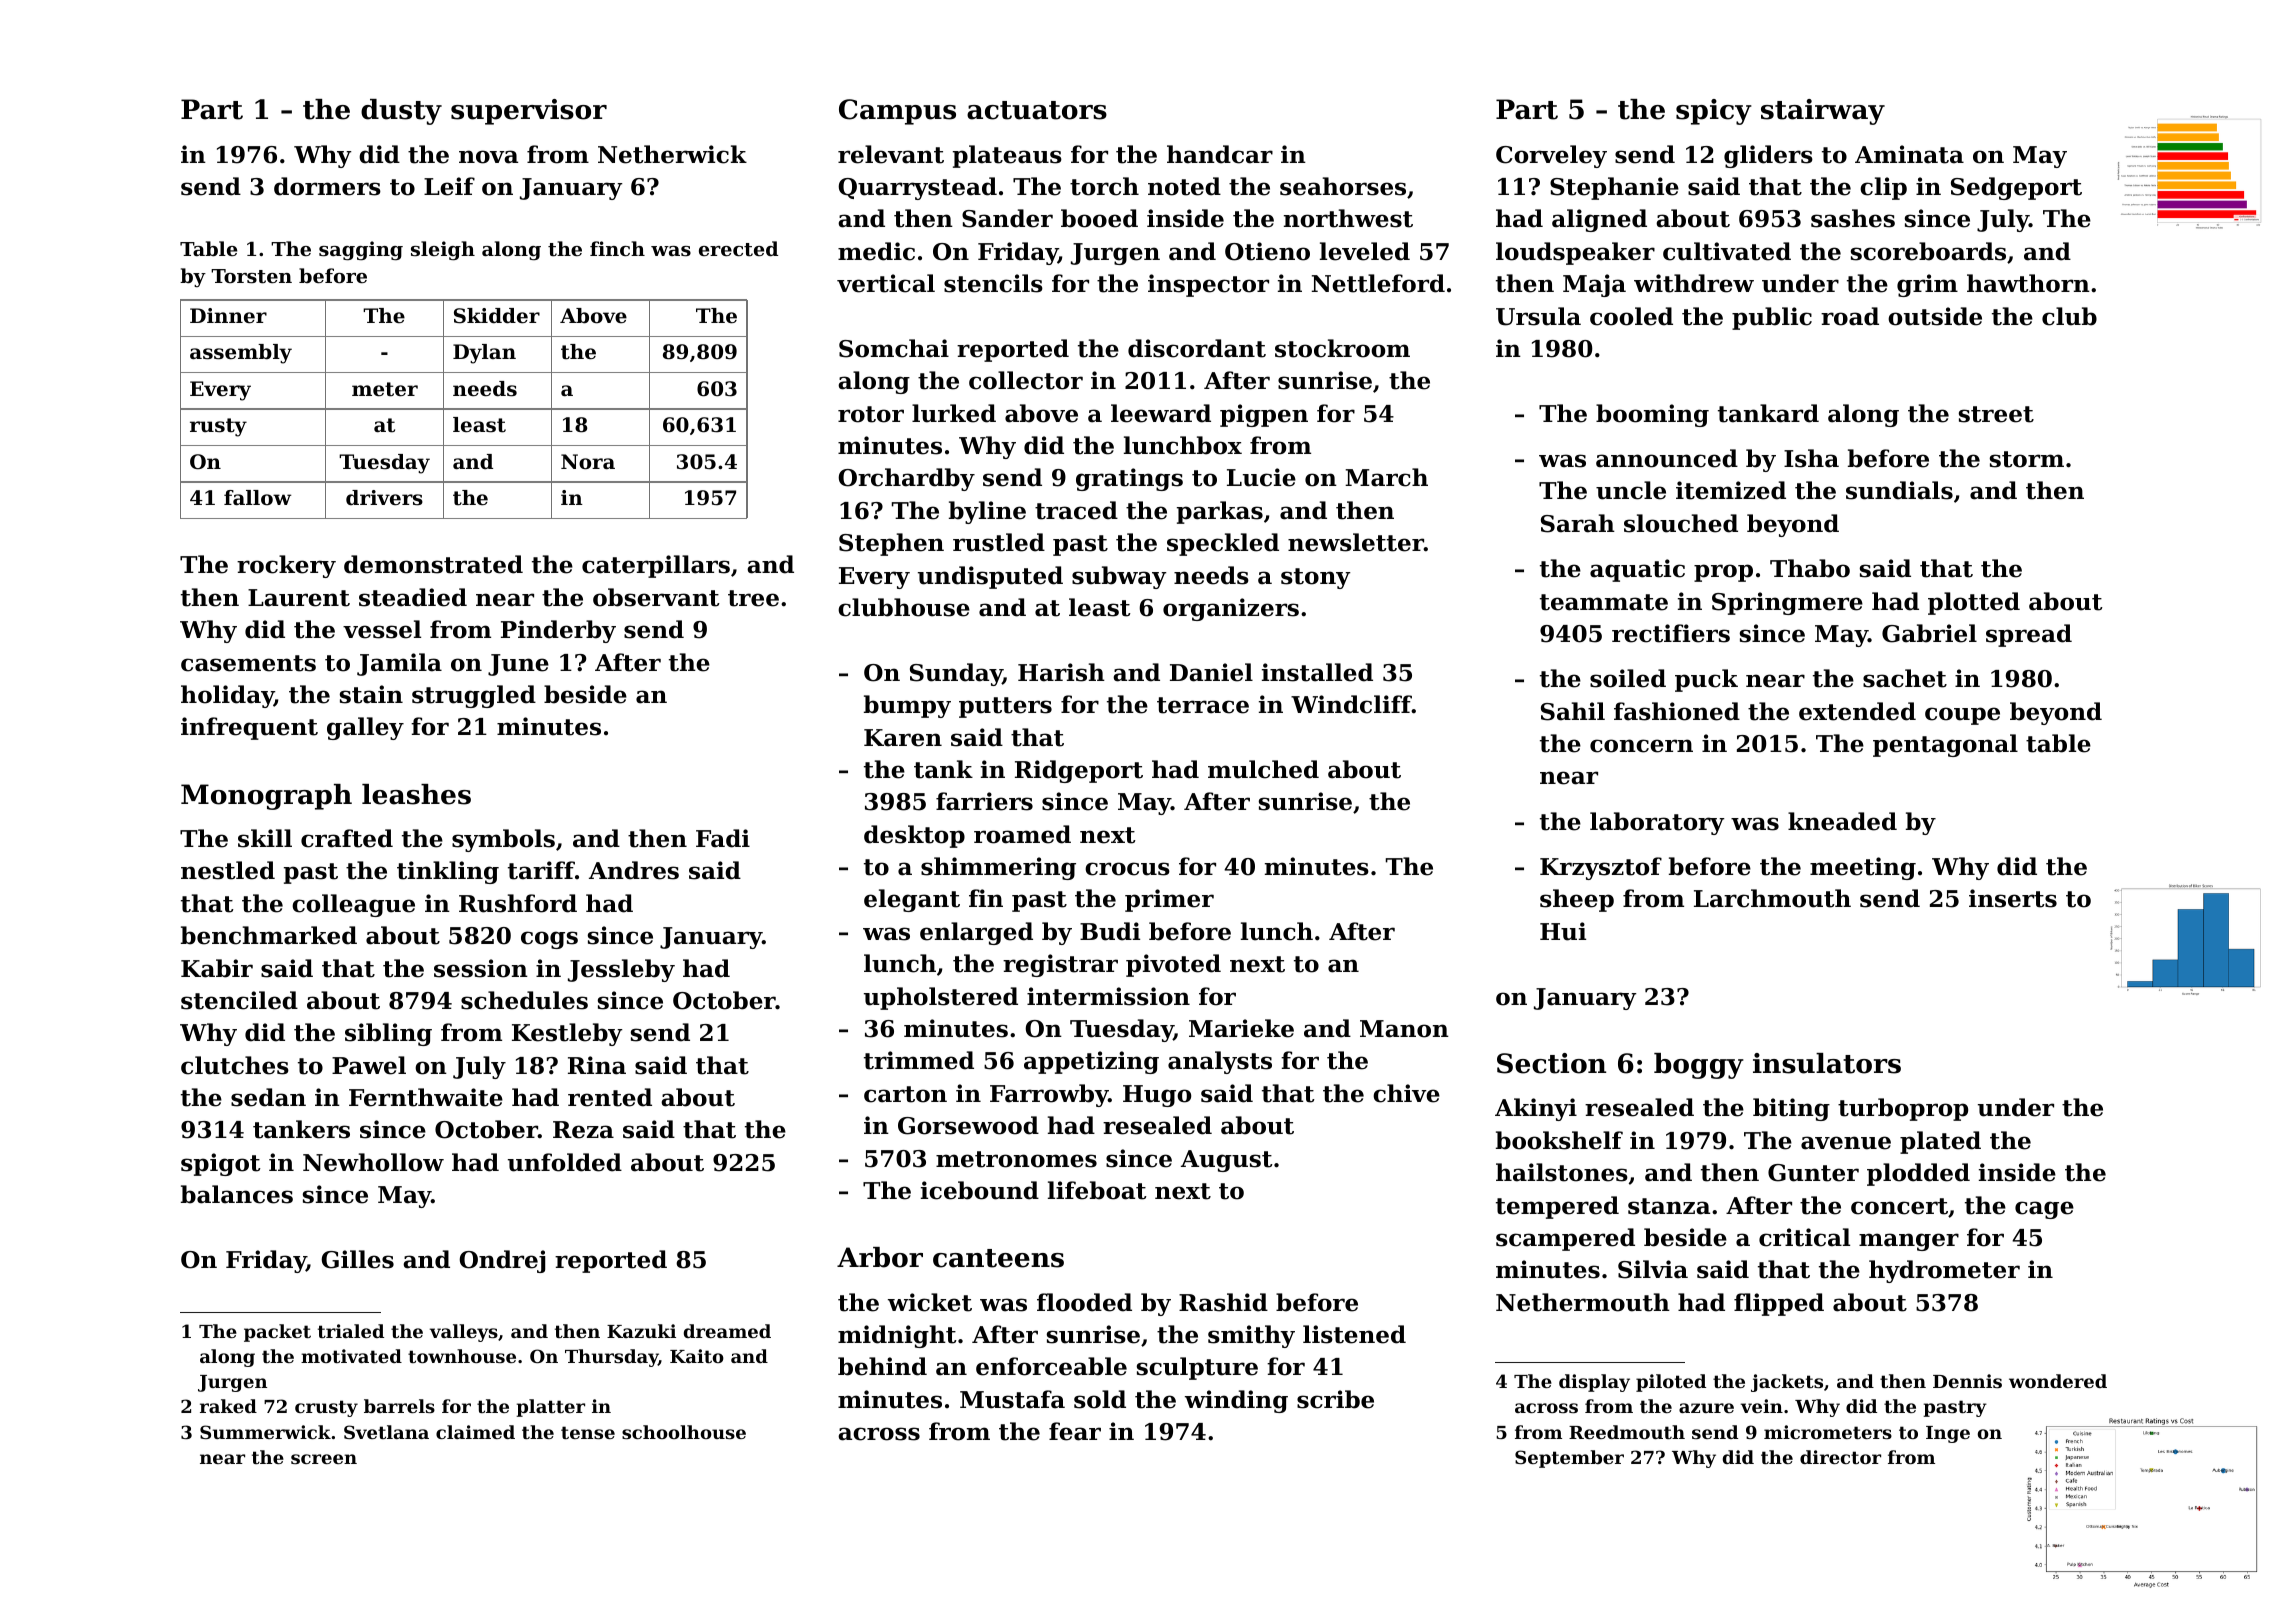 The image size is (2292, 1620). Describe the element at coordinates (443, 251) in the screenshot. I see `sleigh` at that location.
